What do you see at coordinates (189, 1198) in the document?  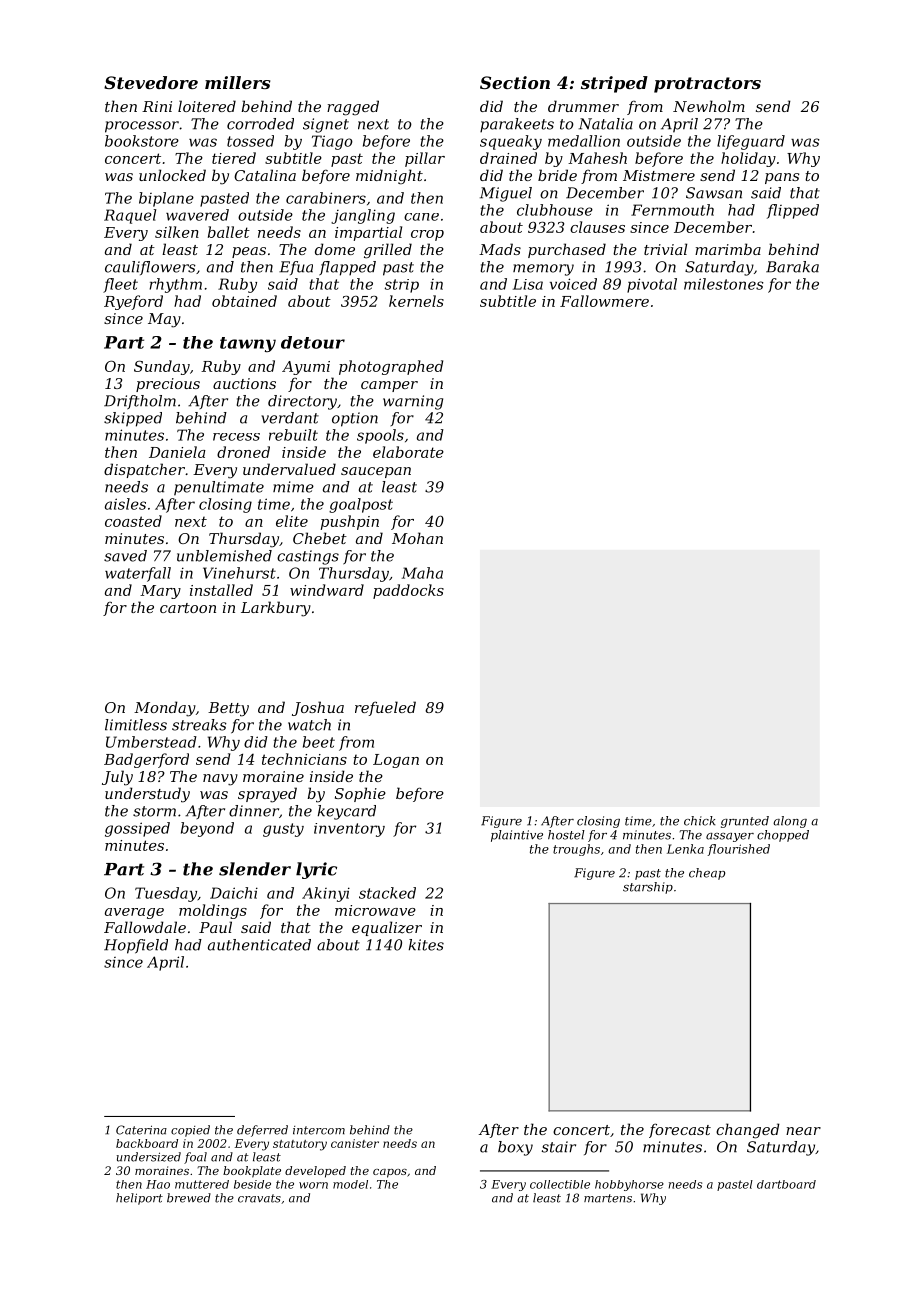 I see `brewed` at bounding box center [189, 1198].
